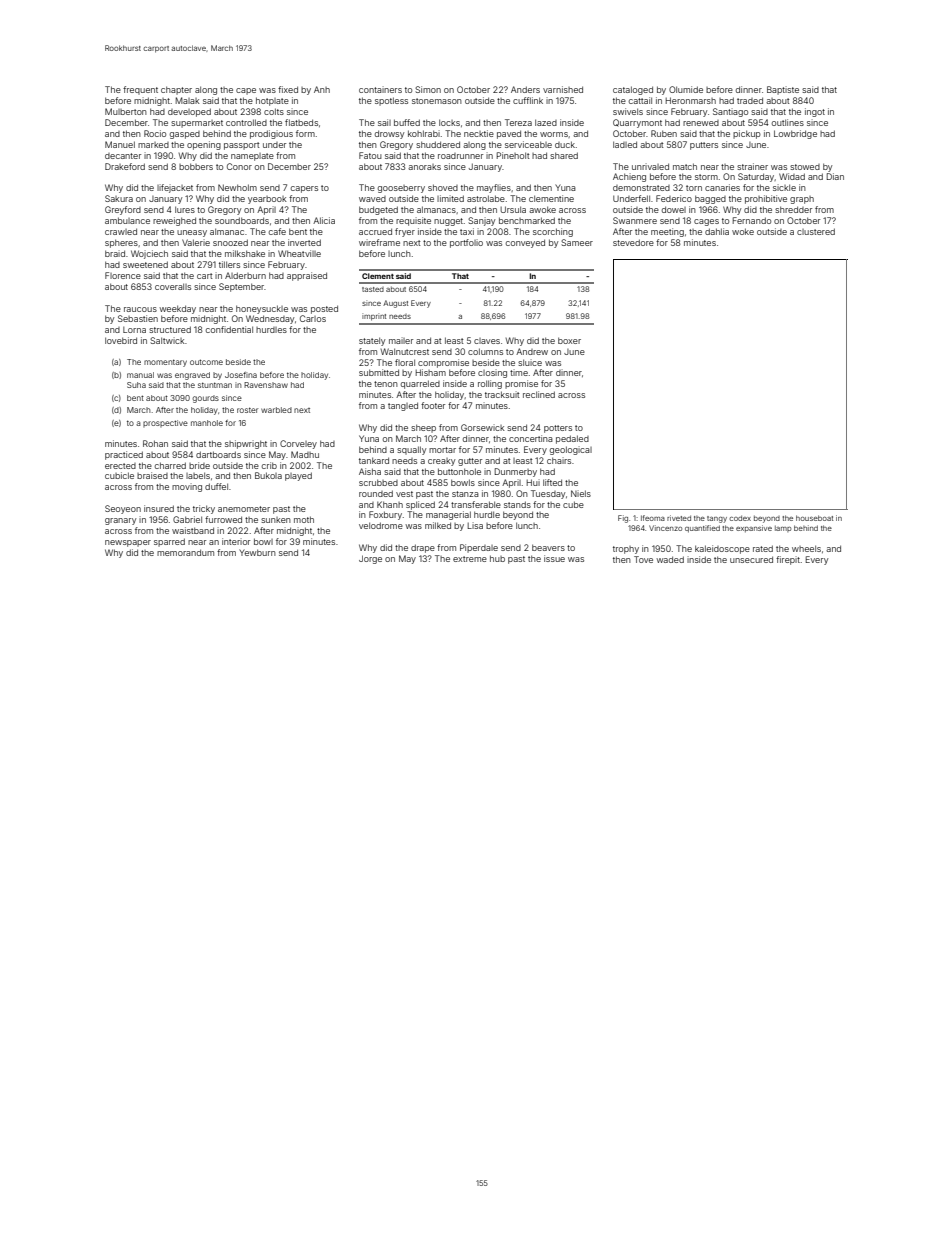  I want to click on geological, so click(571, 450).
